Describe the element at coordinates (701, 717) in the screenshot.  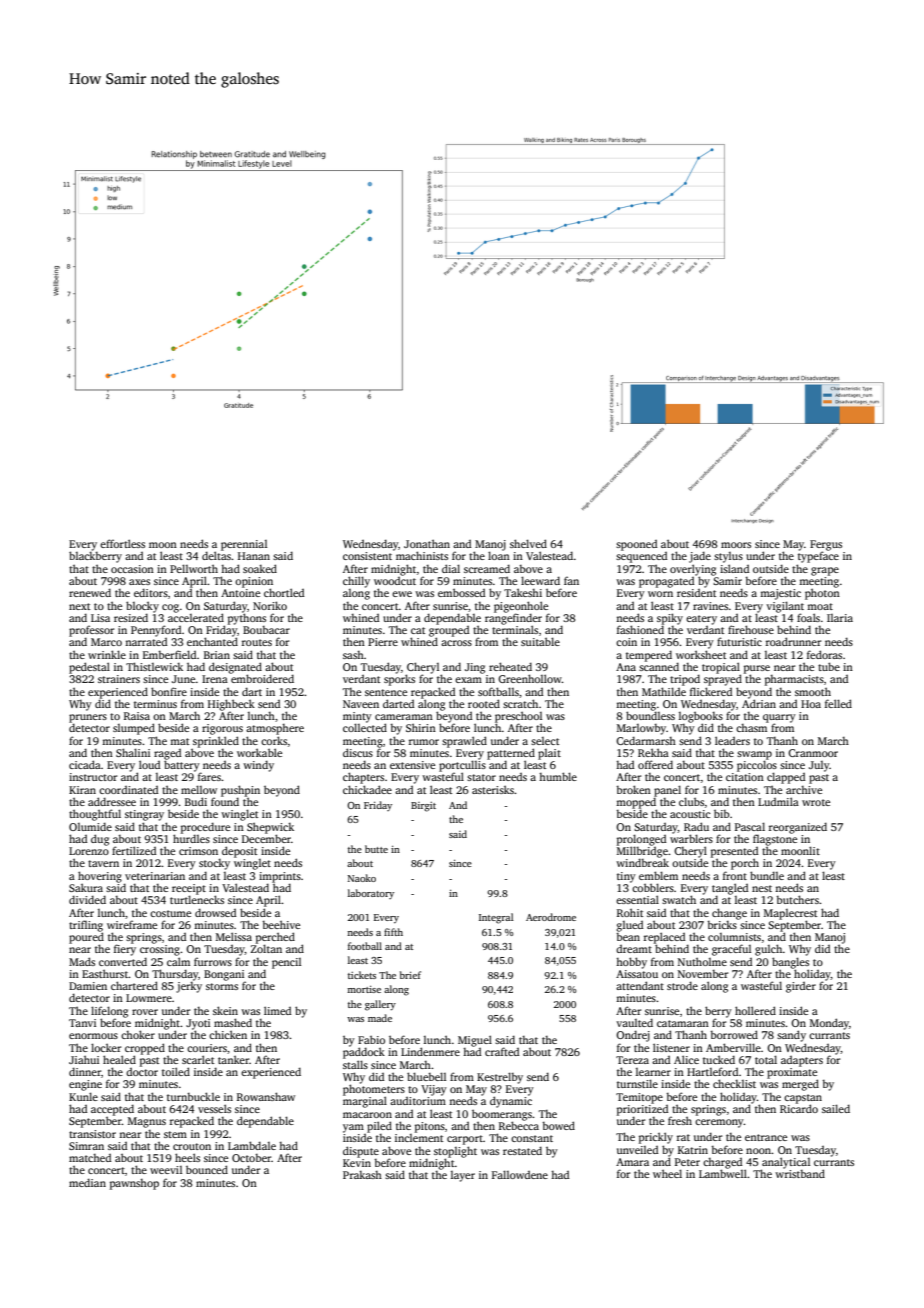
I see `logbooks` at that location.
